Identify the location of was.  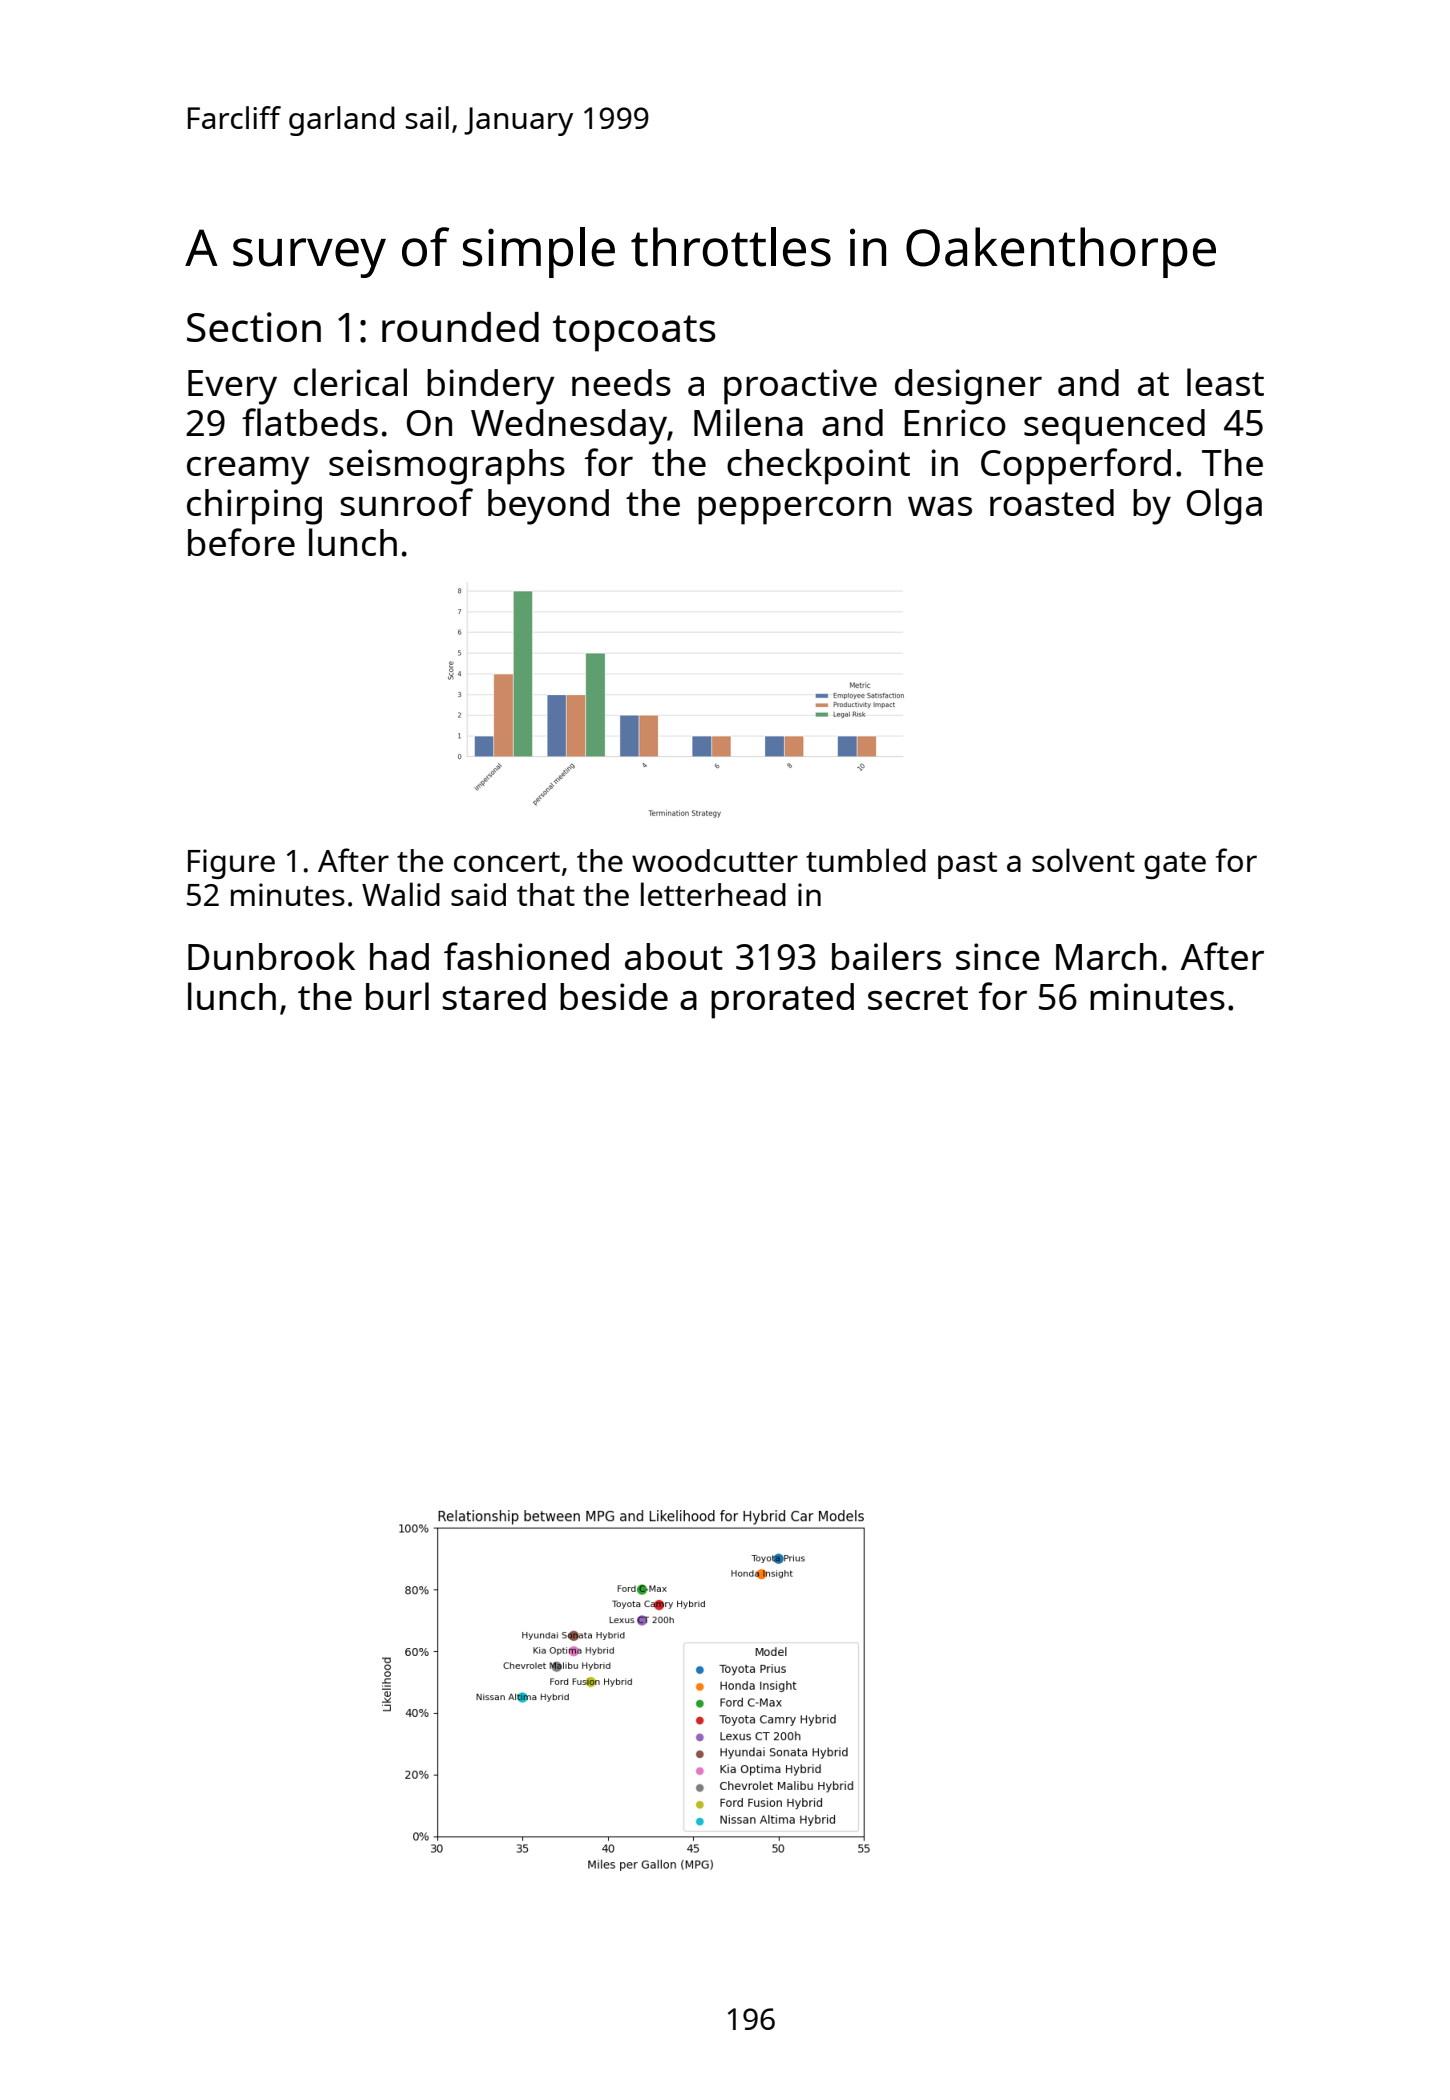
(940, 506).
